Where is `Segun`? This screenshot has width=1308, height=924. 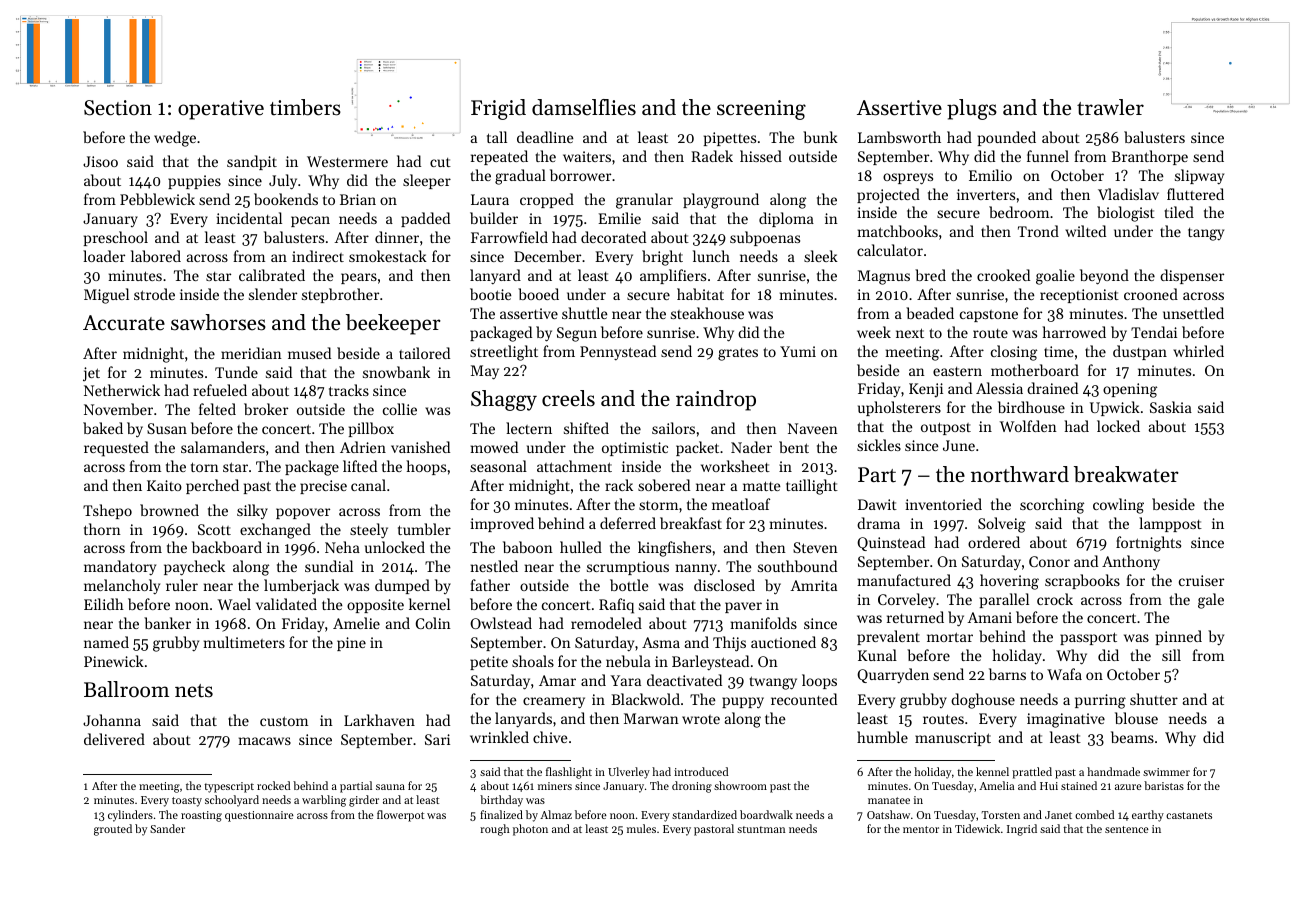
Segun is located at coordinates (577, 334).
